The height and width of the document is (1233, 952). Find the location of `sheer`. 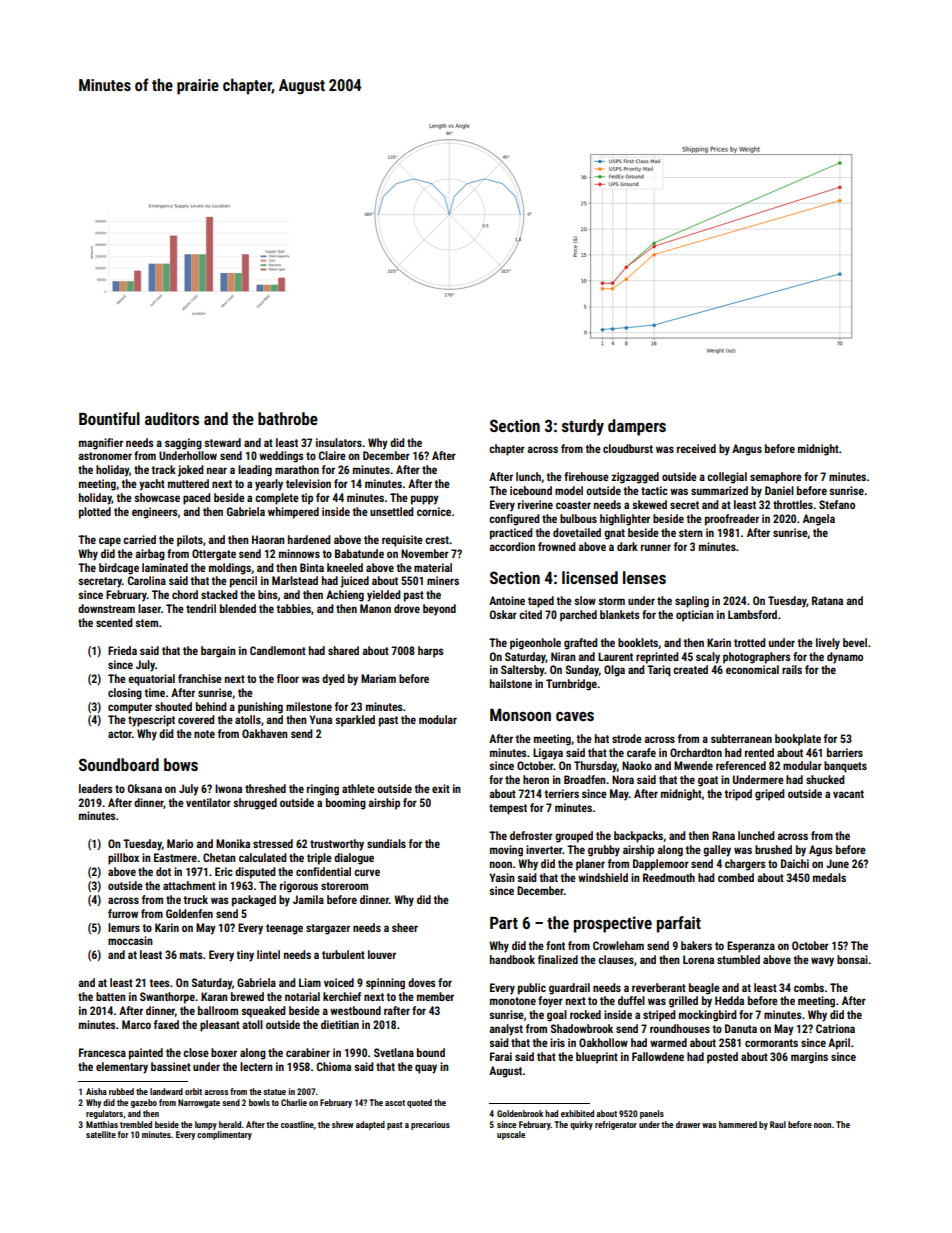

sheer is located at coordinates (405, 927).
